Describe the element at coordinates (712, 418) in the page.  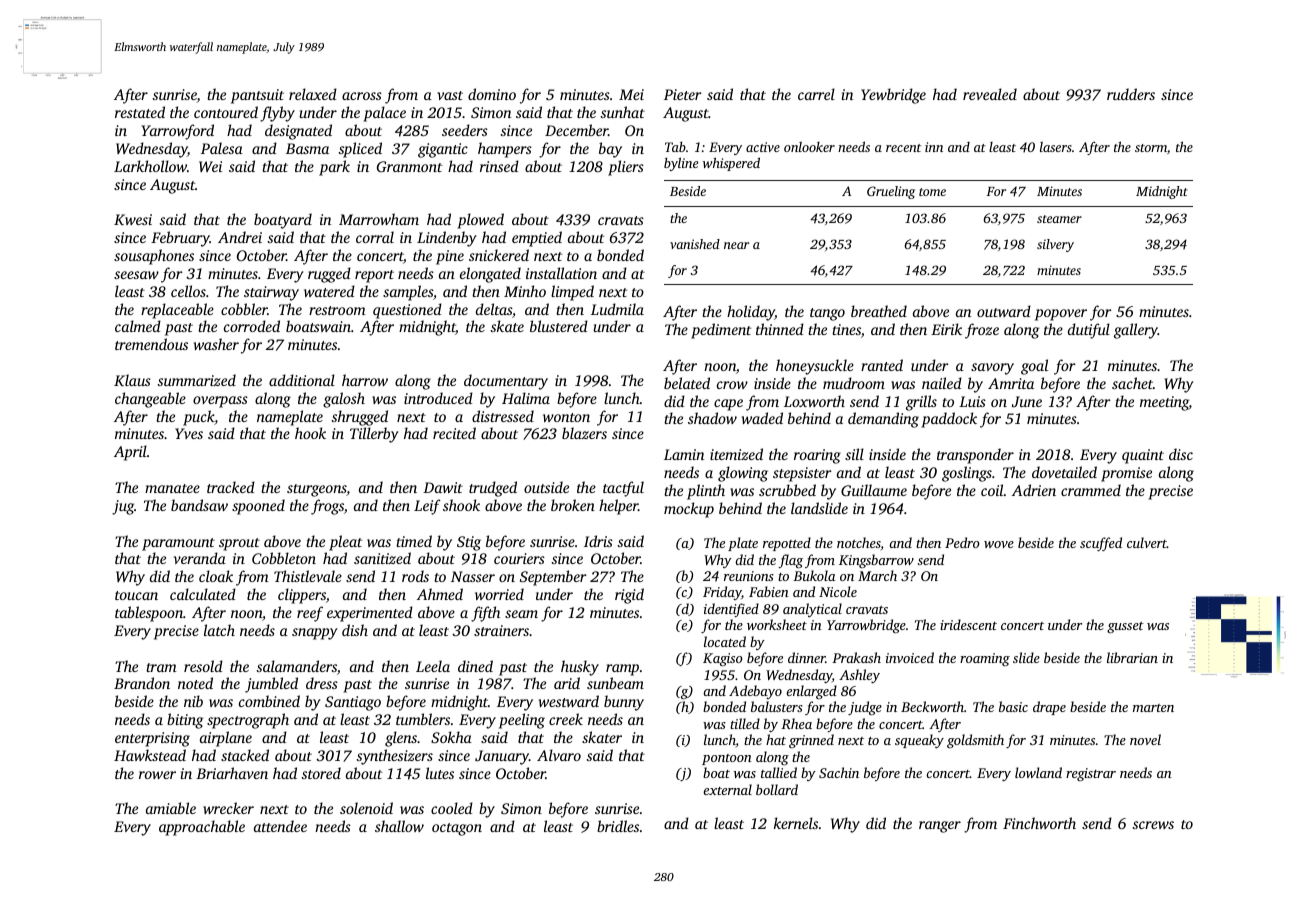
I see `shadow` at that location.
